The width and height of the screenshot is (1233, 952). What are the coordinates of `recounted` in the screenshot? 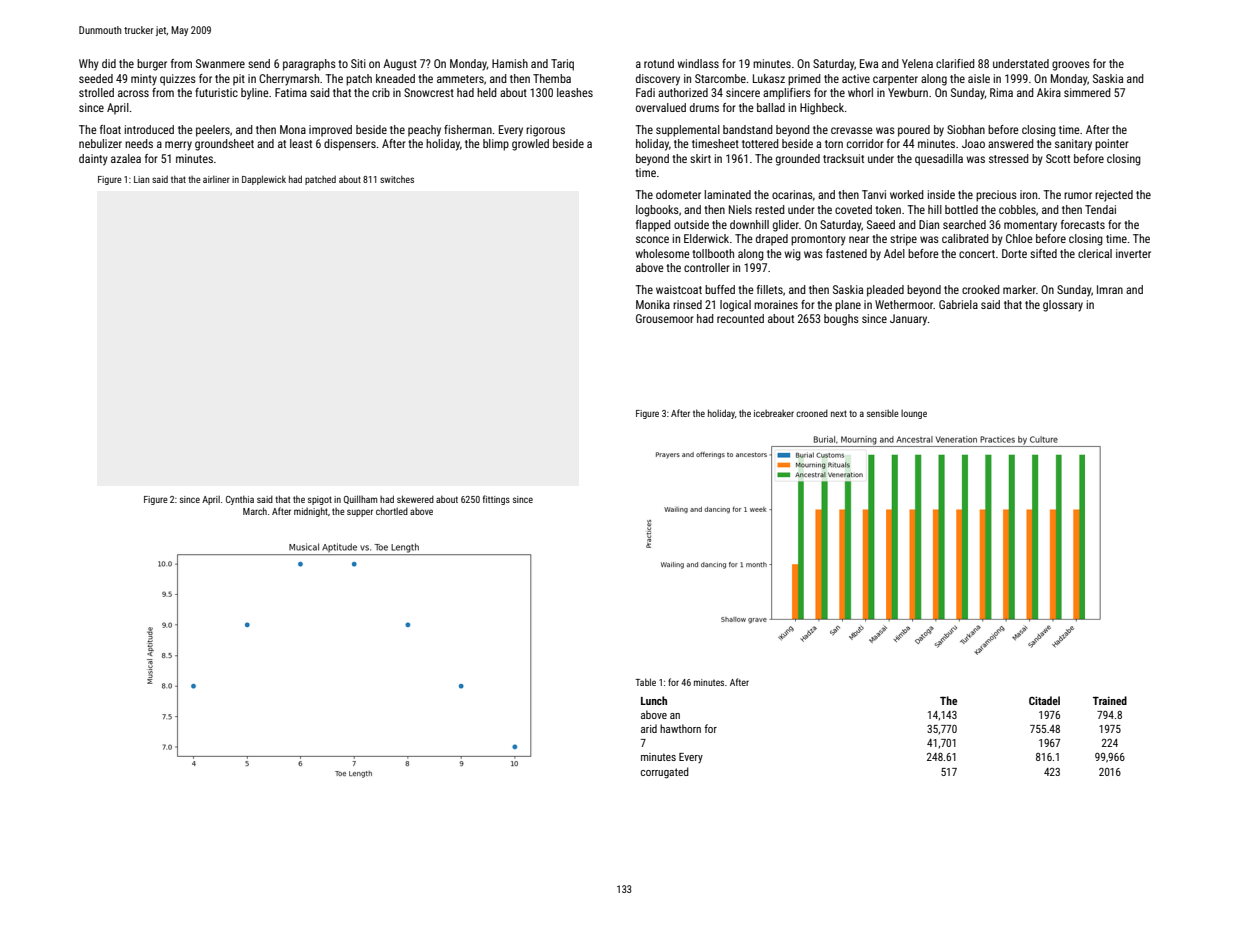 It's located at (740, 318).
